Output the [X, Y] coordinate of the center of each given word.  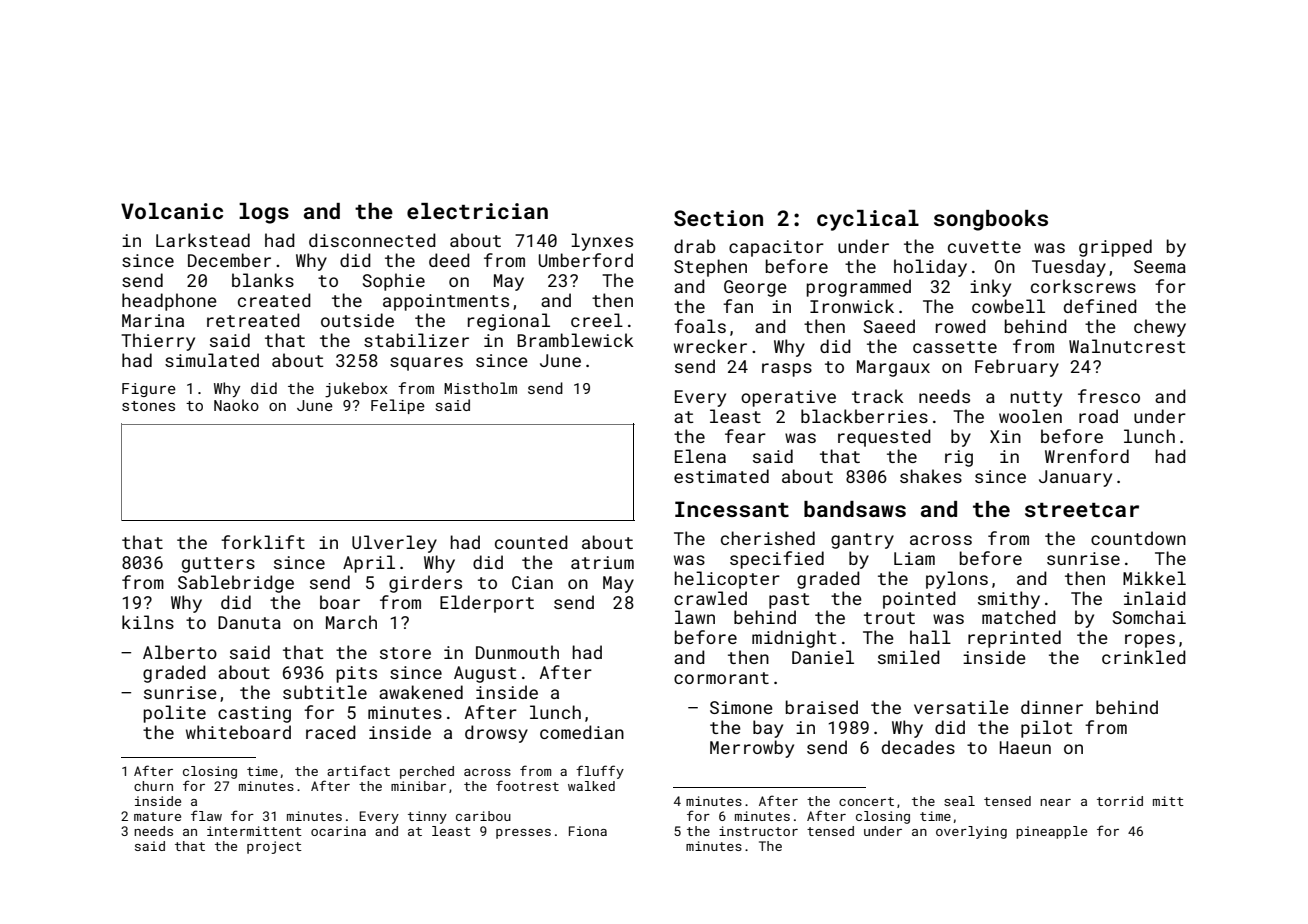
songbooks [991, 220]
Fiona [588, 831]
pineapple [1051, 832]
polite [174, 714]
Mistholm [480, 388]
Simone [741, 707]
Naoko [236, 405]
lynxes [602, 242]
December [229, 260]
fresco [1109, 396]
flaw [206, 815]
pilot [1047, 729]
